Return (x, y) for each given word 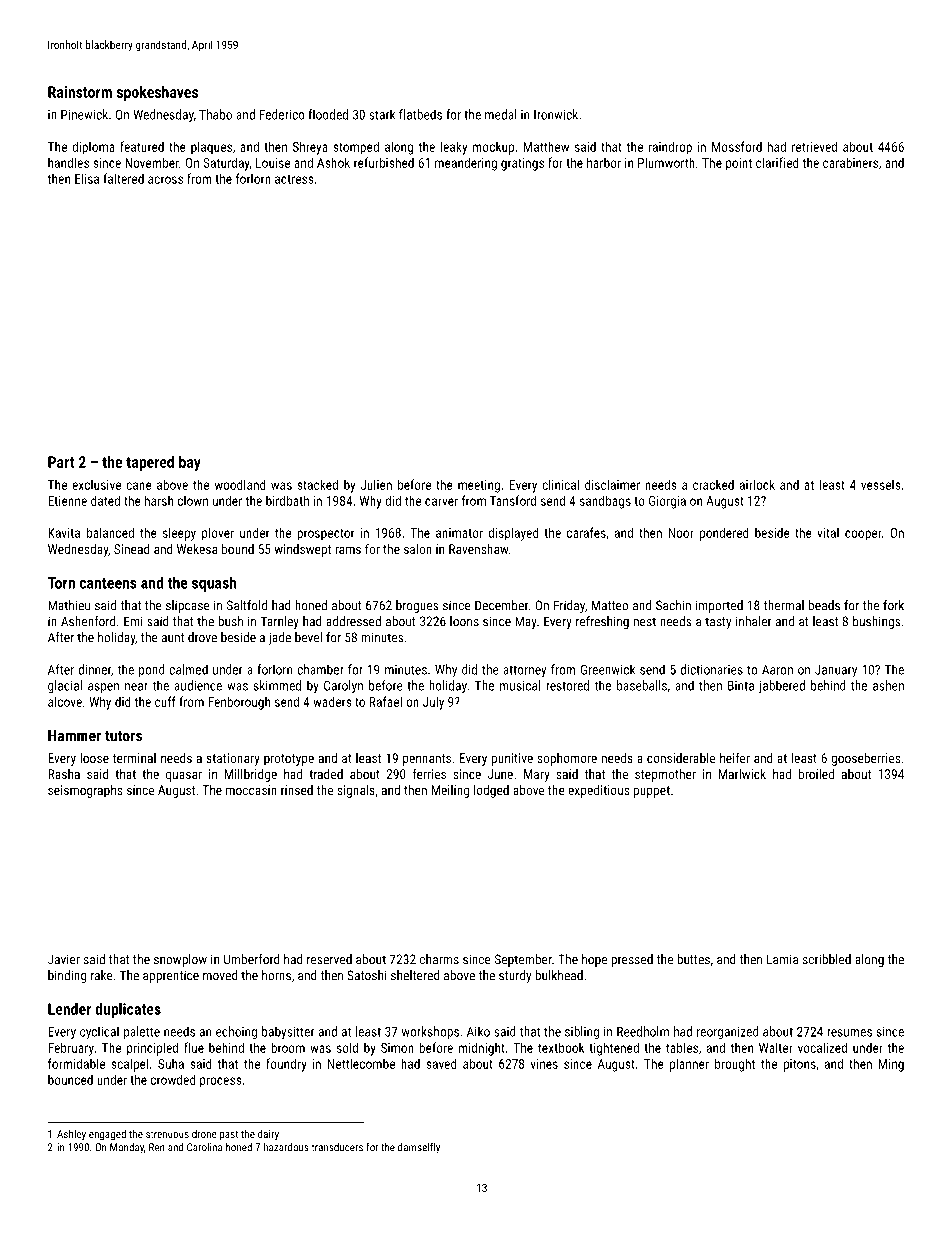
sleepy (179, 534)
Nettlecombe (361, 1063)
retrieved (814, 146)
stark (382, 114)
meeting (479, 486)
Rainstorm (80, 92)
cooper (863, 535)
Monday (127, 1148)
